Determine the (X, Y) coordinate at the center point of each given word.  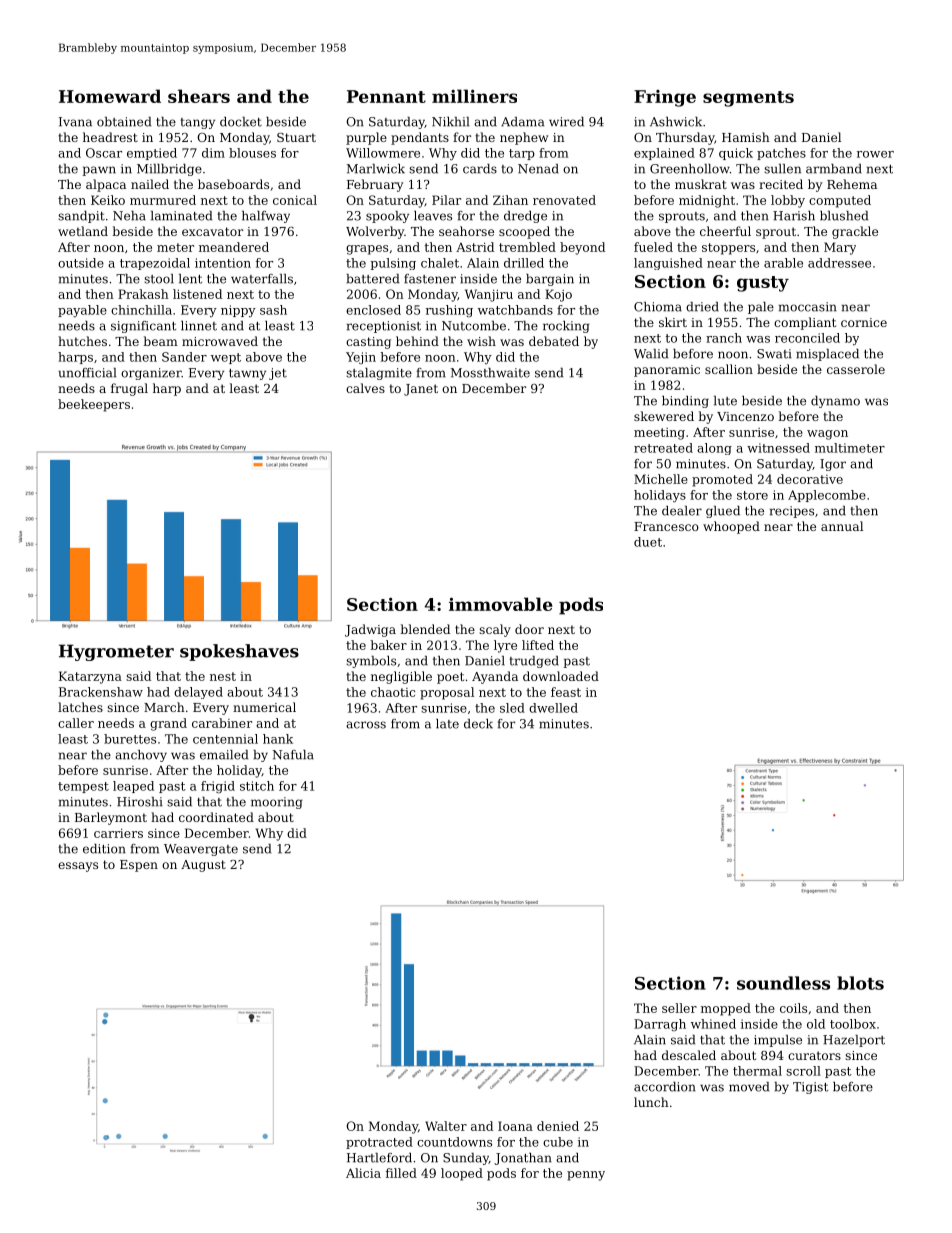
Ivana (75, 122)
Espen (139, 866)
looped (462, 1174)
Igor (833, 465)
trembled (527, 247)
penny (586, 1176)
